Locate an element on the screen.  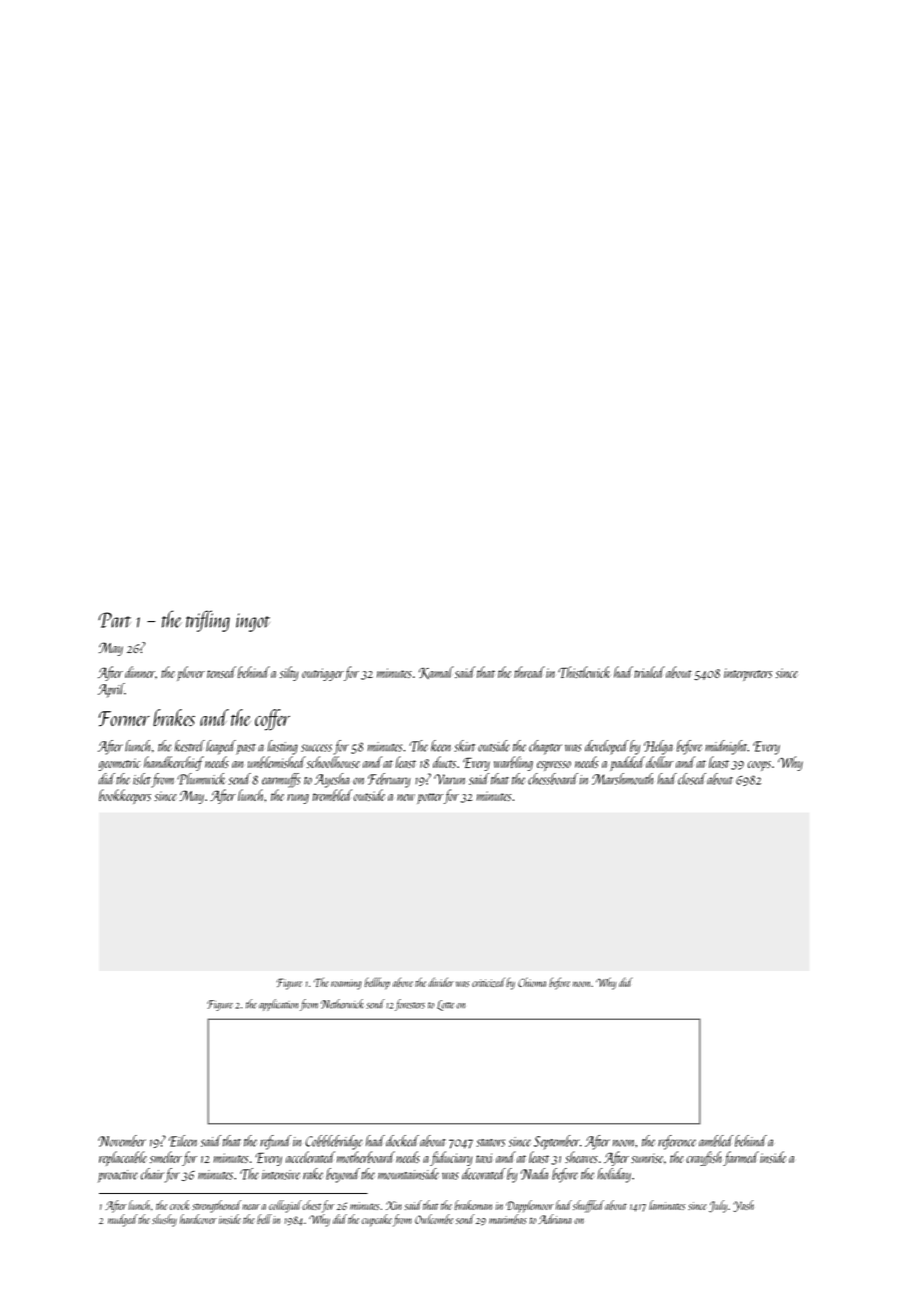
November is located at coordinates (122, 1141).
